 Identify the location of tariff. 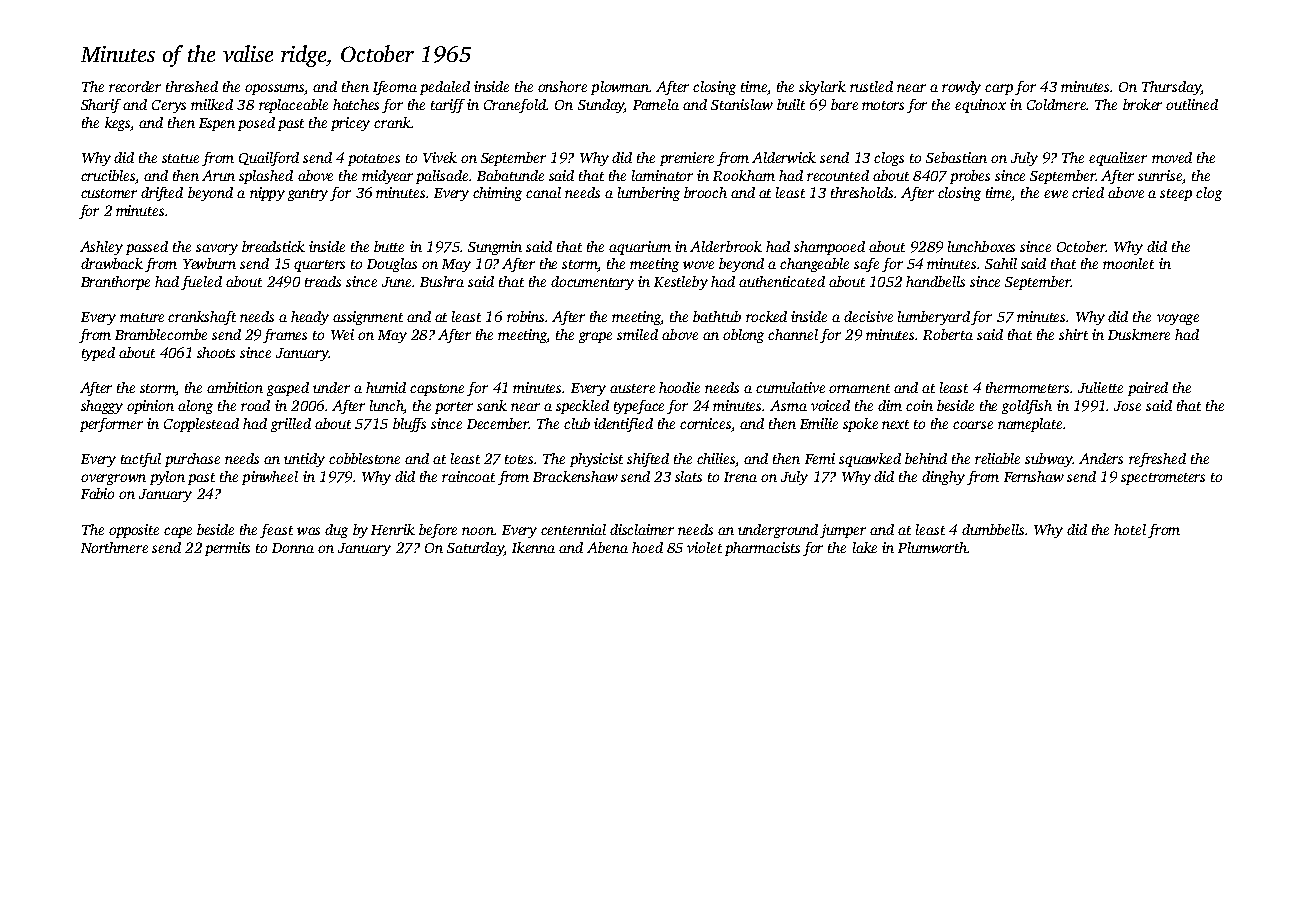
(448, 106).
